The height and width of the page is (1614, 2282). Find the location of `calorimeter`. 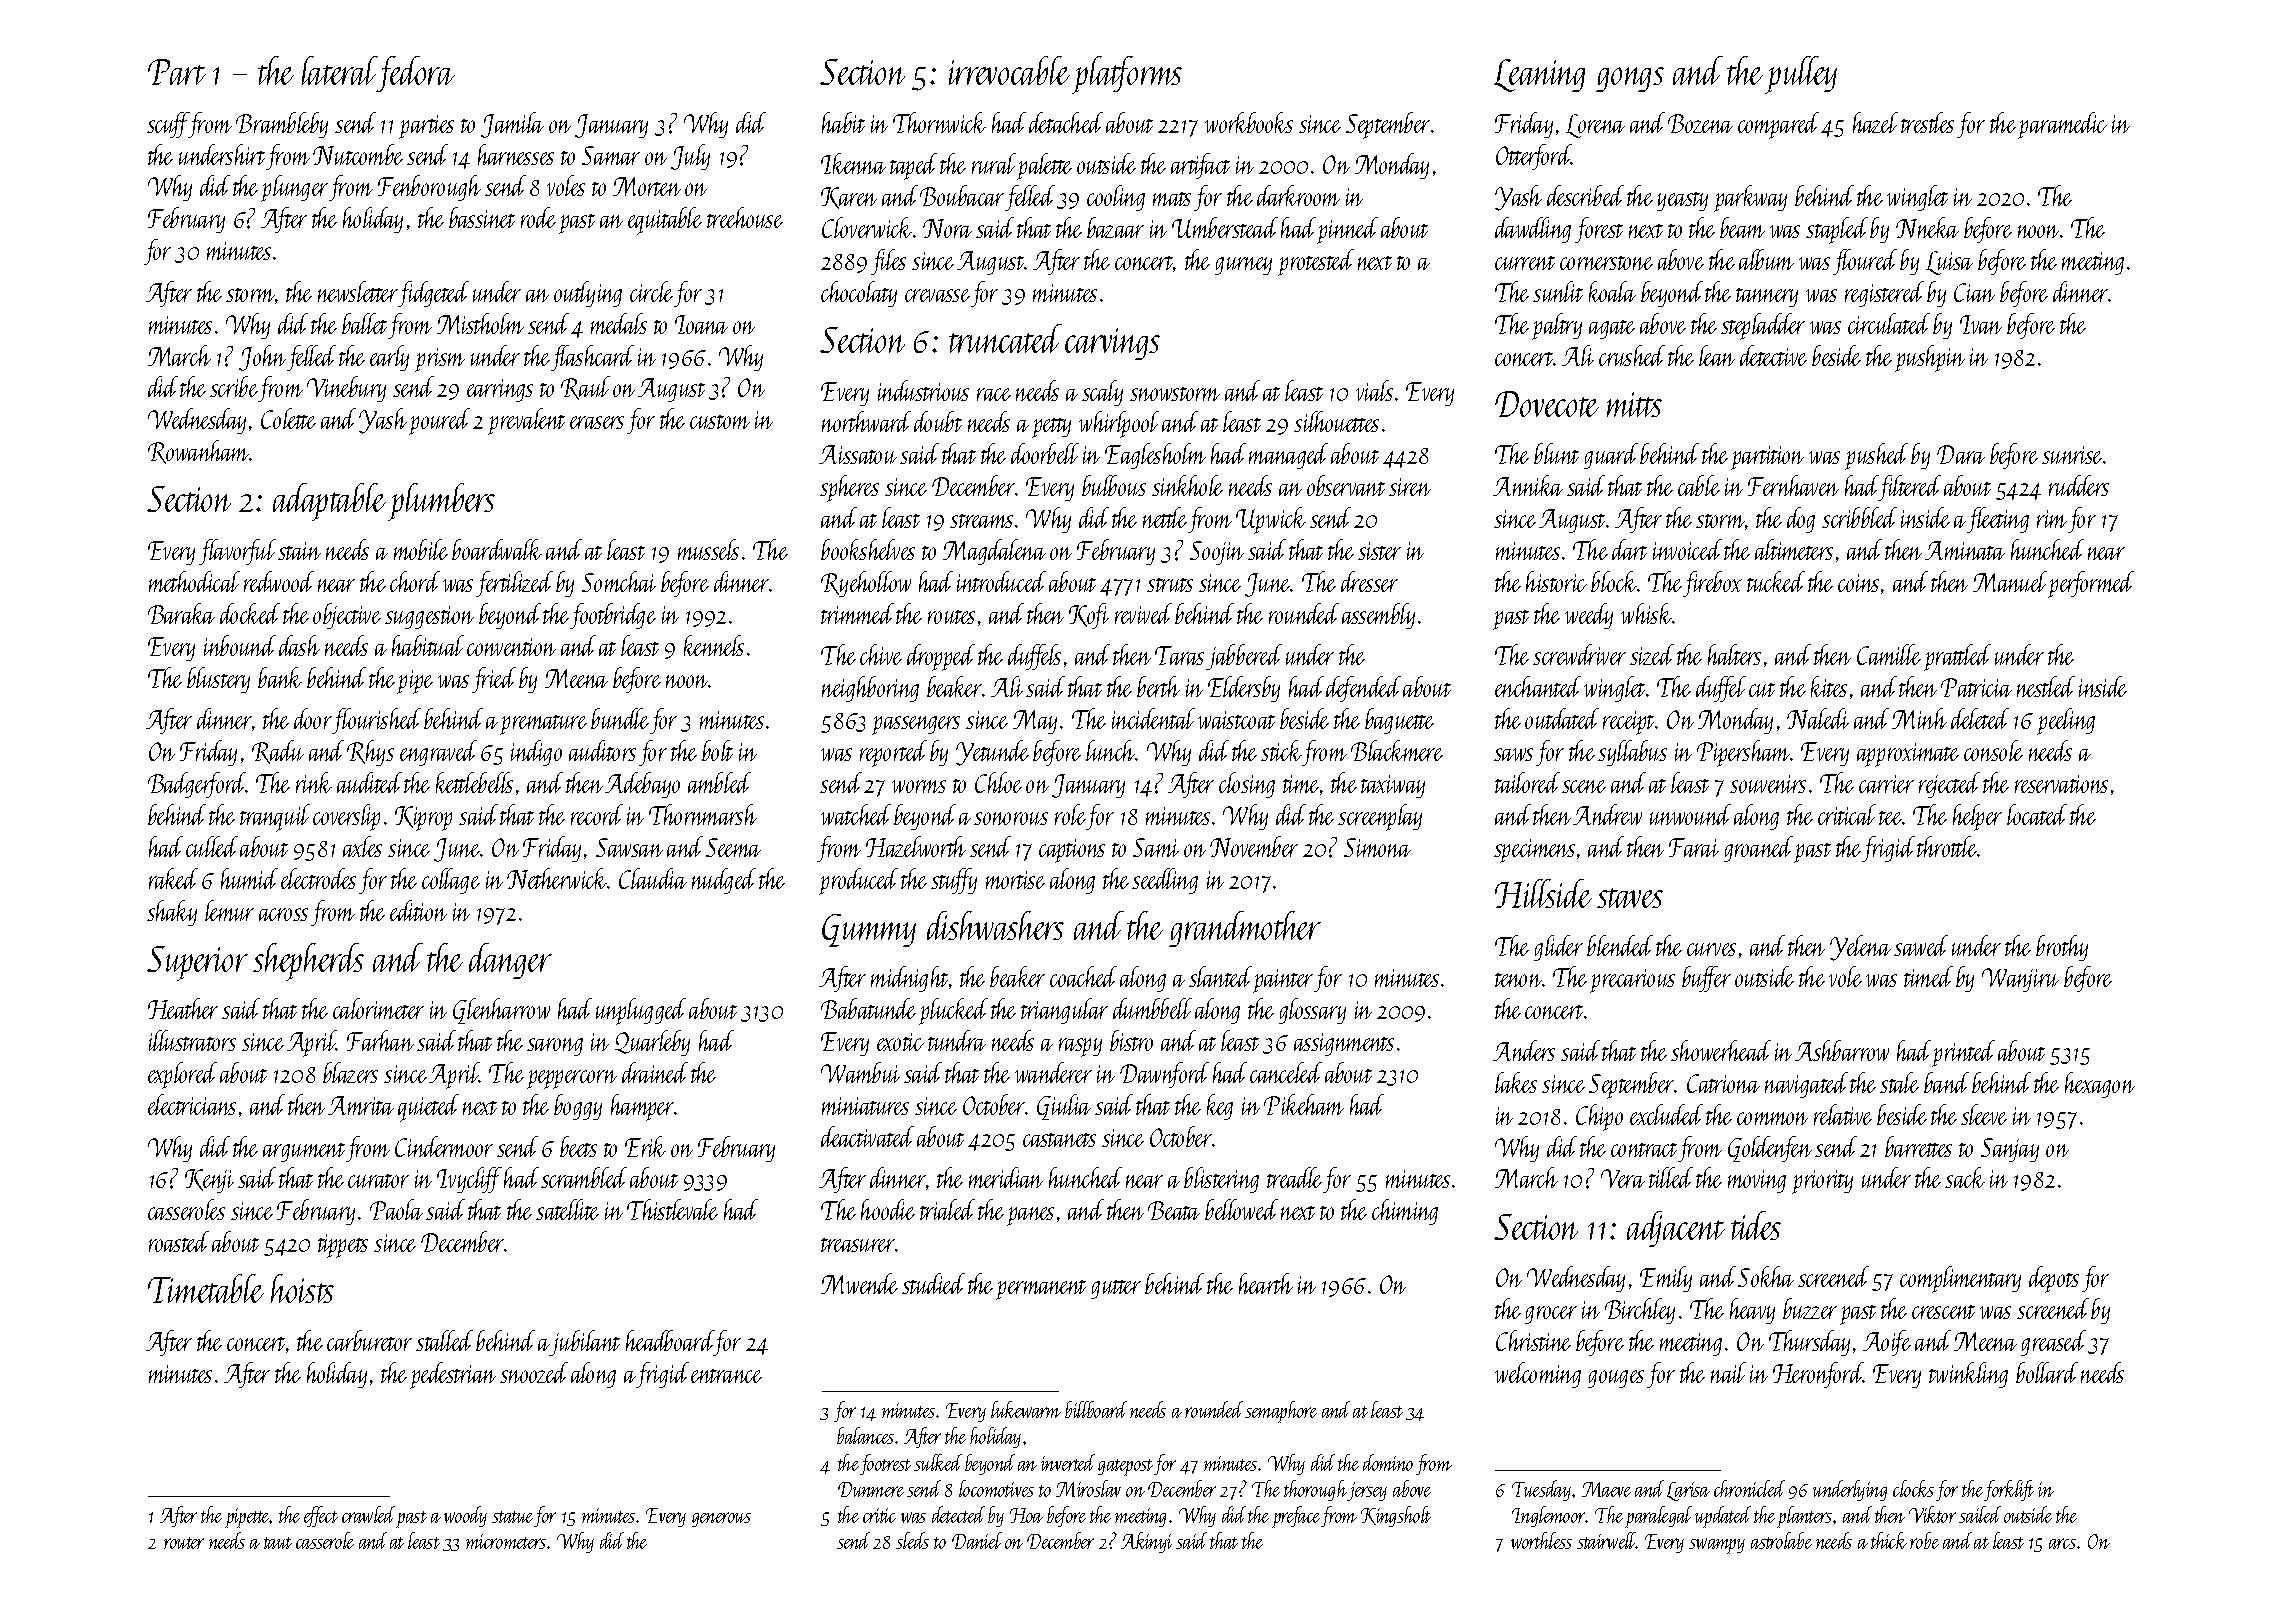

calorimeter is located at coordinates (378, 1008).
